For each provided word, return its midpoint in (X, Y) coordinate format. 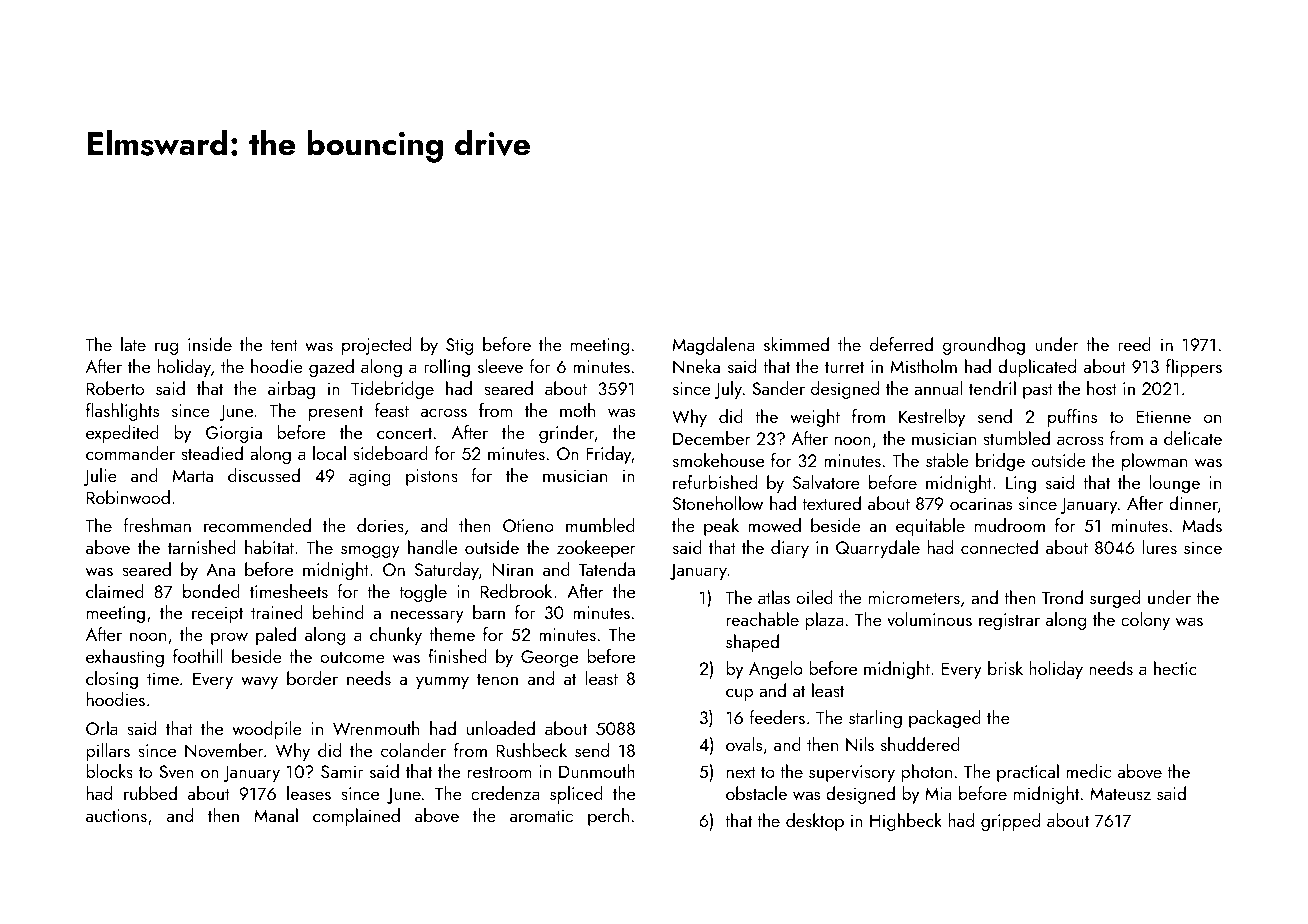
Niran (513, 569)
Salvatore (826, 482)
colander (413, 750)
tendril (992, 388)
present (336, 413)
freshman (157, 525)
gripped (1010, 822)
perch (608, 817)
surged (1115, 599)
